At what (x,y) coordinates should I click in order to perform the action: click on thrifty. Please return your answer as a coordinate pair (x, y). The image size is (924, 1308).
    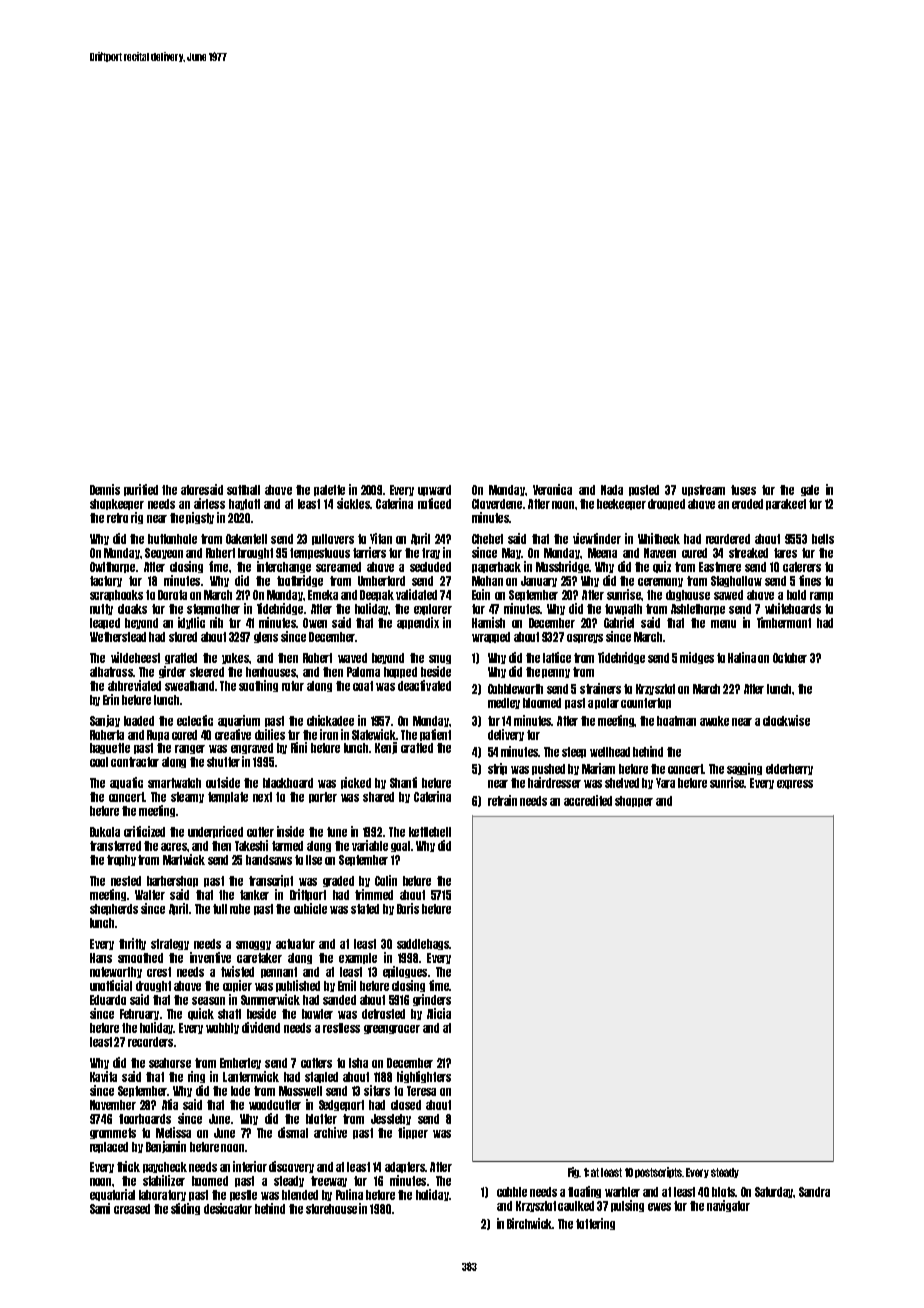
    Looking at the image, I should click on (132, 944).
